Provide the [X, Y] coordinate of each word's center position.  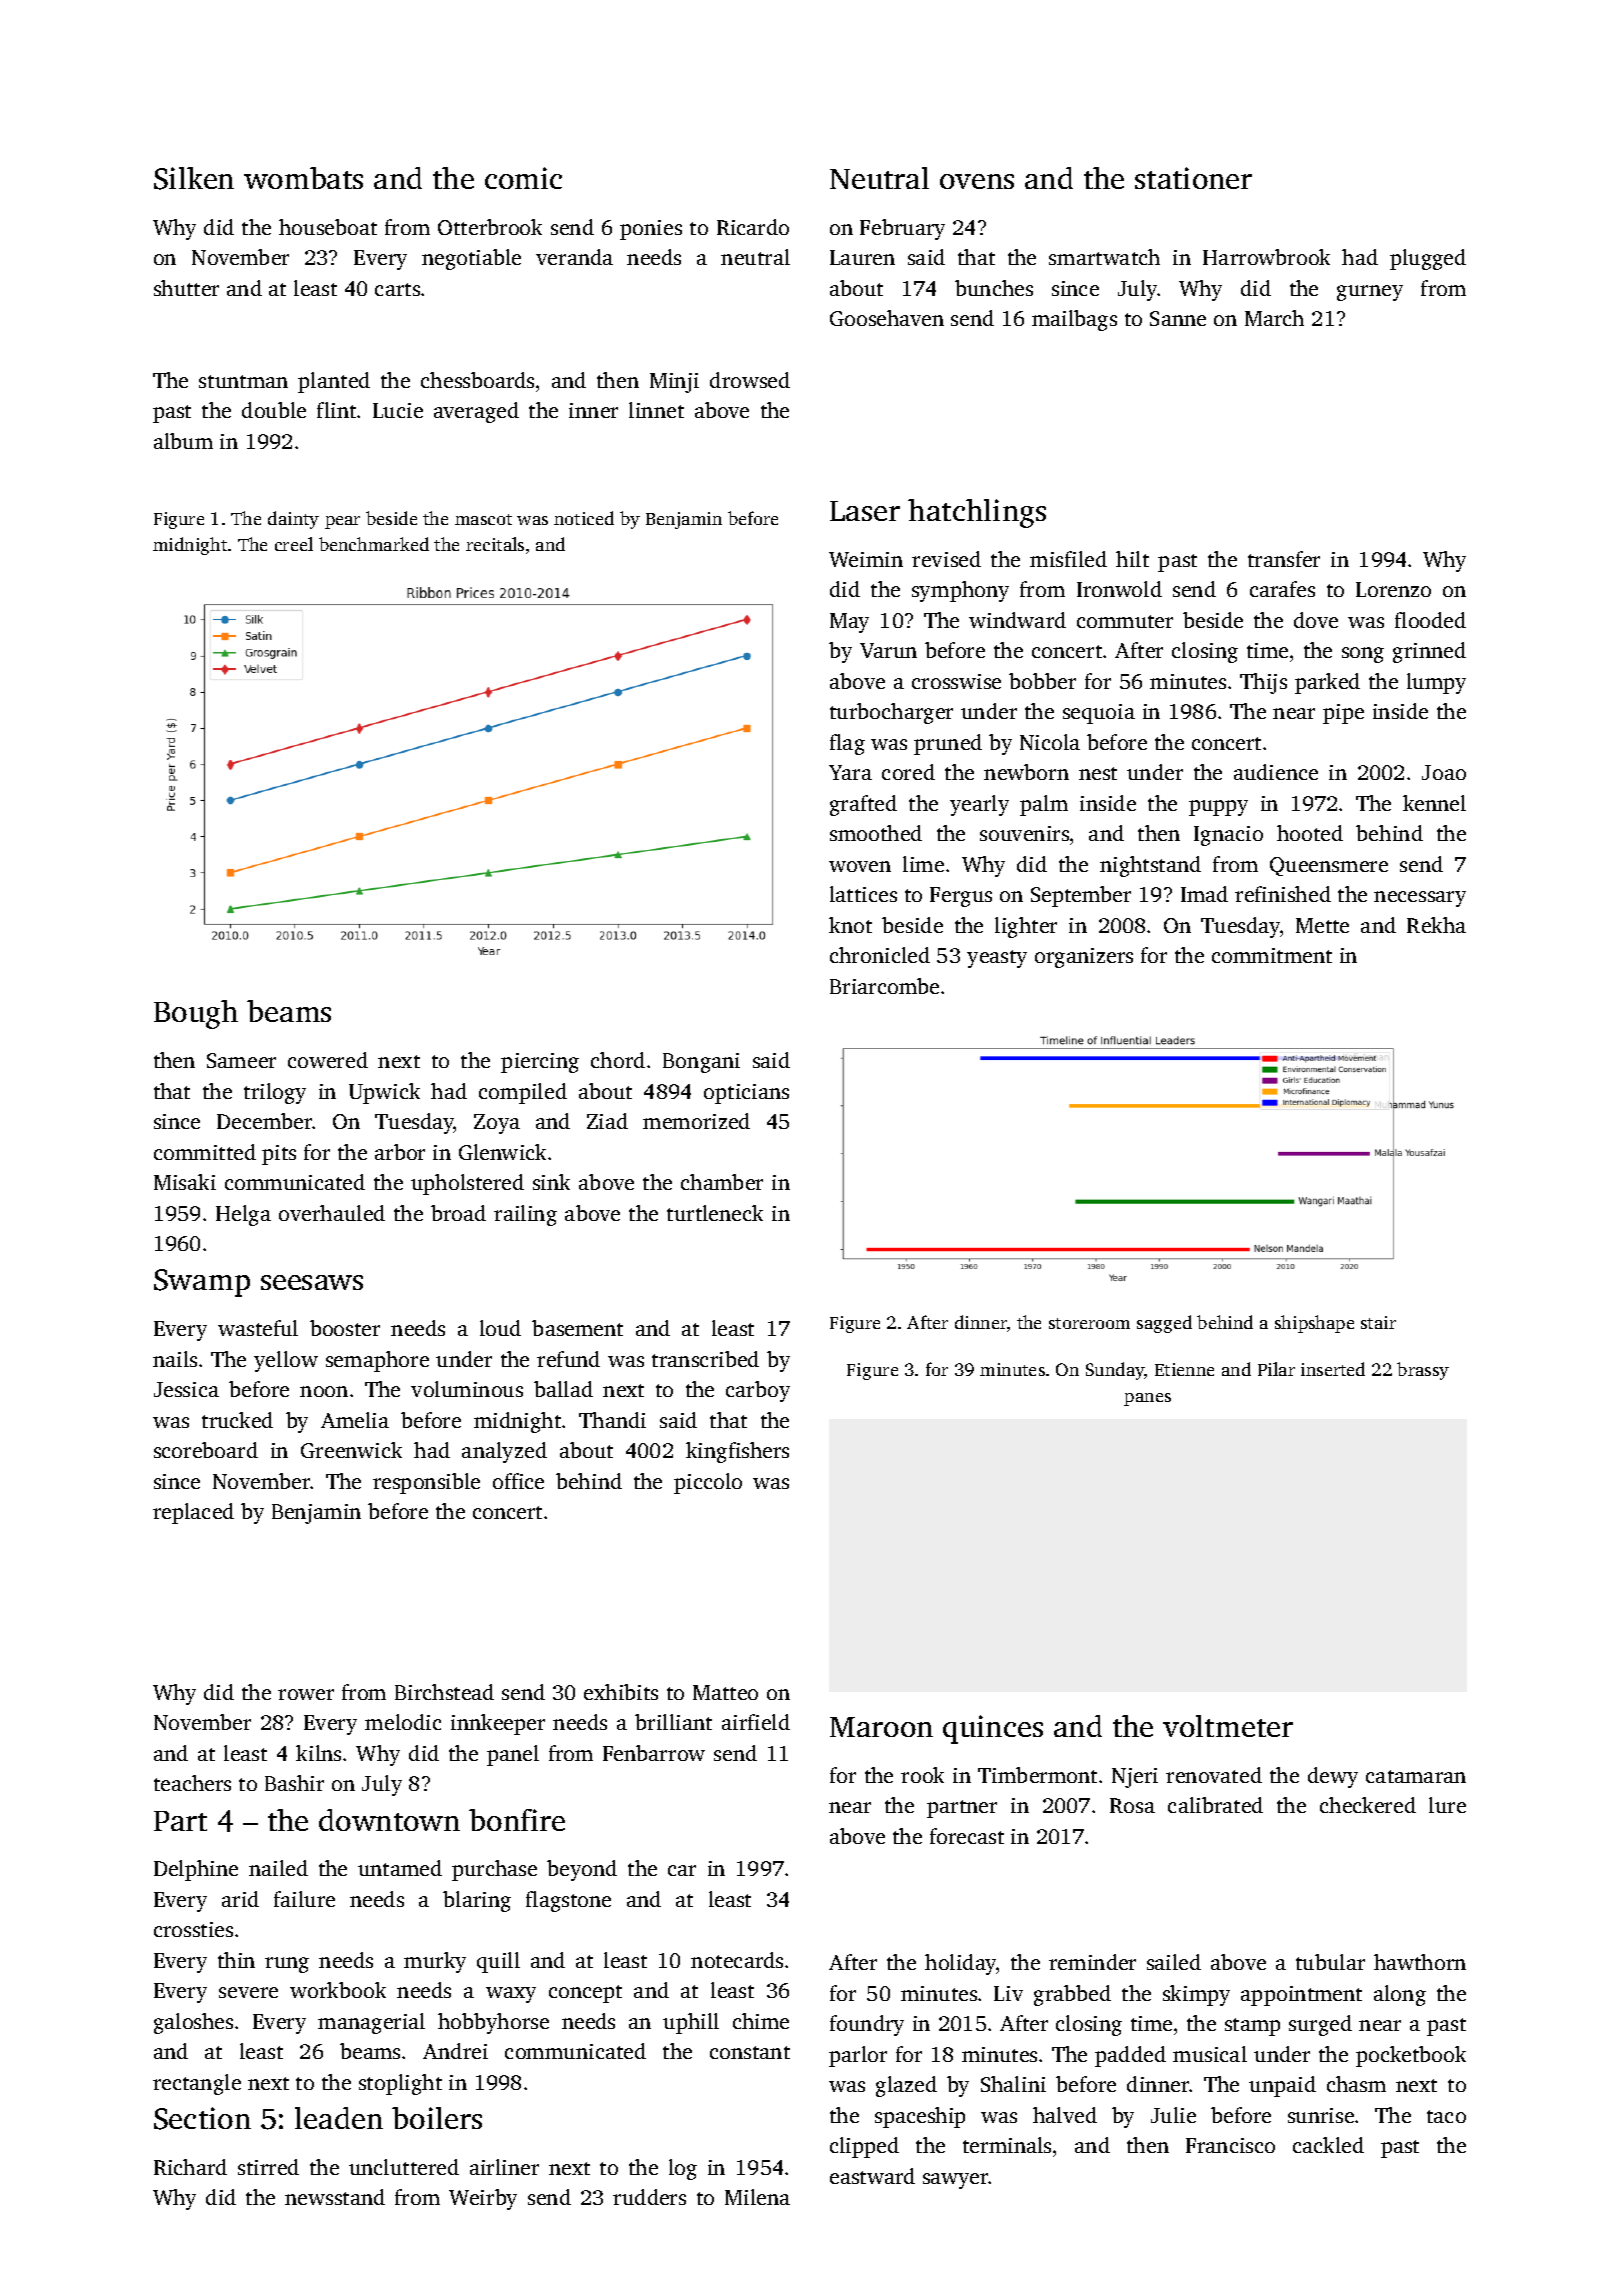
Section [202, 2118]
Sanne [1178, 318]
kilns [318, 1753]
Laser [865, 511]
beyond [582, 1870]
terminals [1007, 2145]
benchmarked [374, 544]
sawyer [956, 2181]
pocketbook [1411, 2056]
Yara [850, 772]
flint [336, 410]
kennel [1434, 803]
